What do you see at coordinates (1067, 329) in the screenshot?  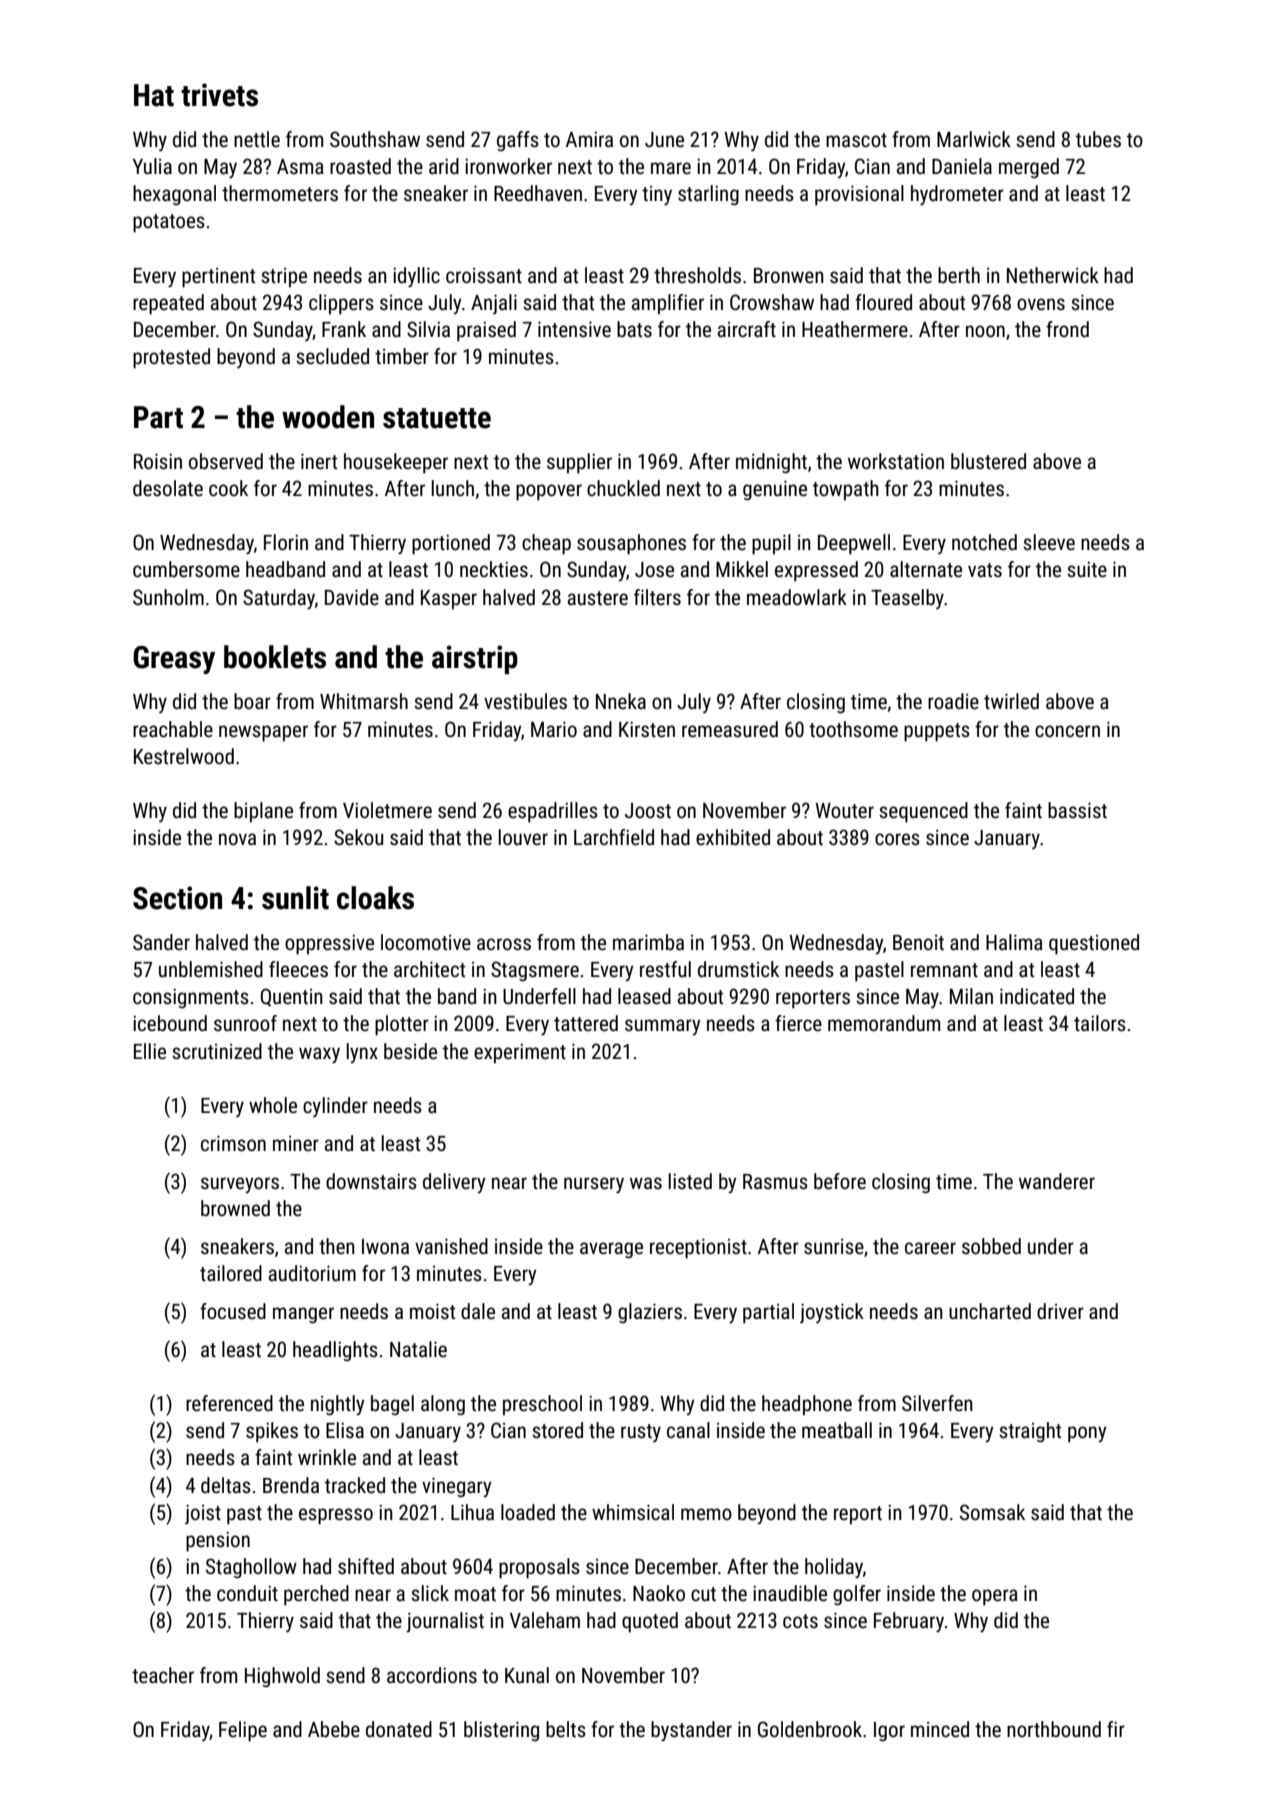 I see `frond` at bounding box center [1067, 329].
